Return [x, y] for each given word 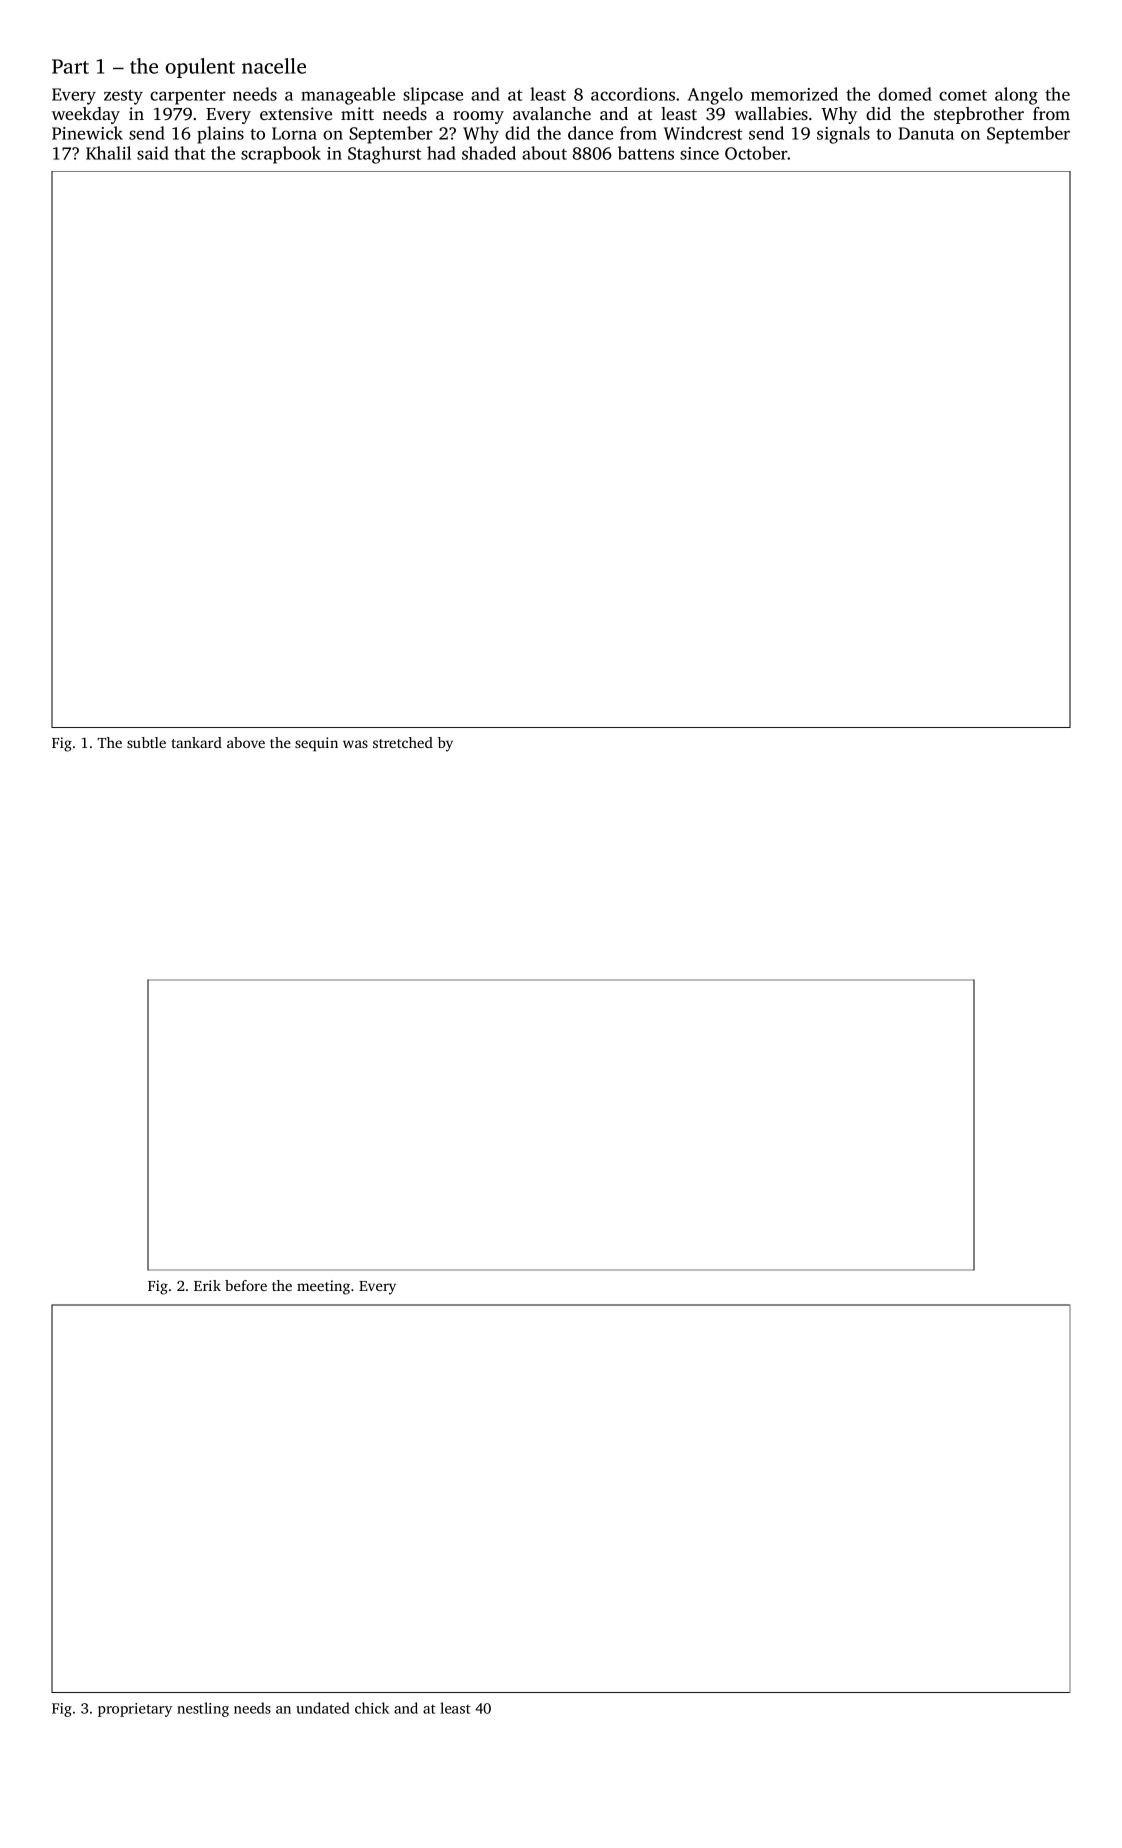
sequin [316, 744]
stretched [403, 742]
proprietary [135, 1710]
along [1016, 96]
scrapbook [281, 155]
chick [372, 1708]
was [355, 744]
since [699, 153]
